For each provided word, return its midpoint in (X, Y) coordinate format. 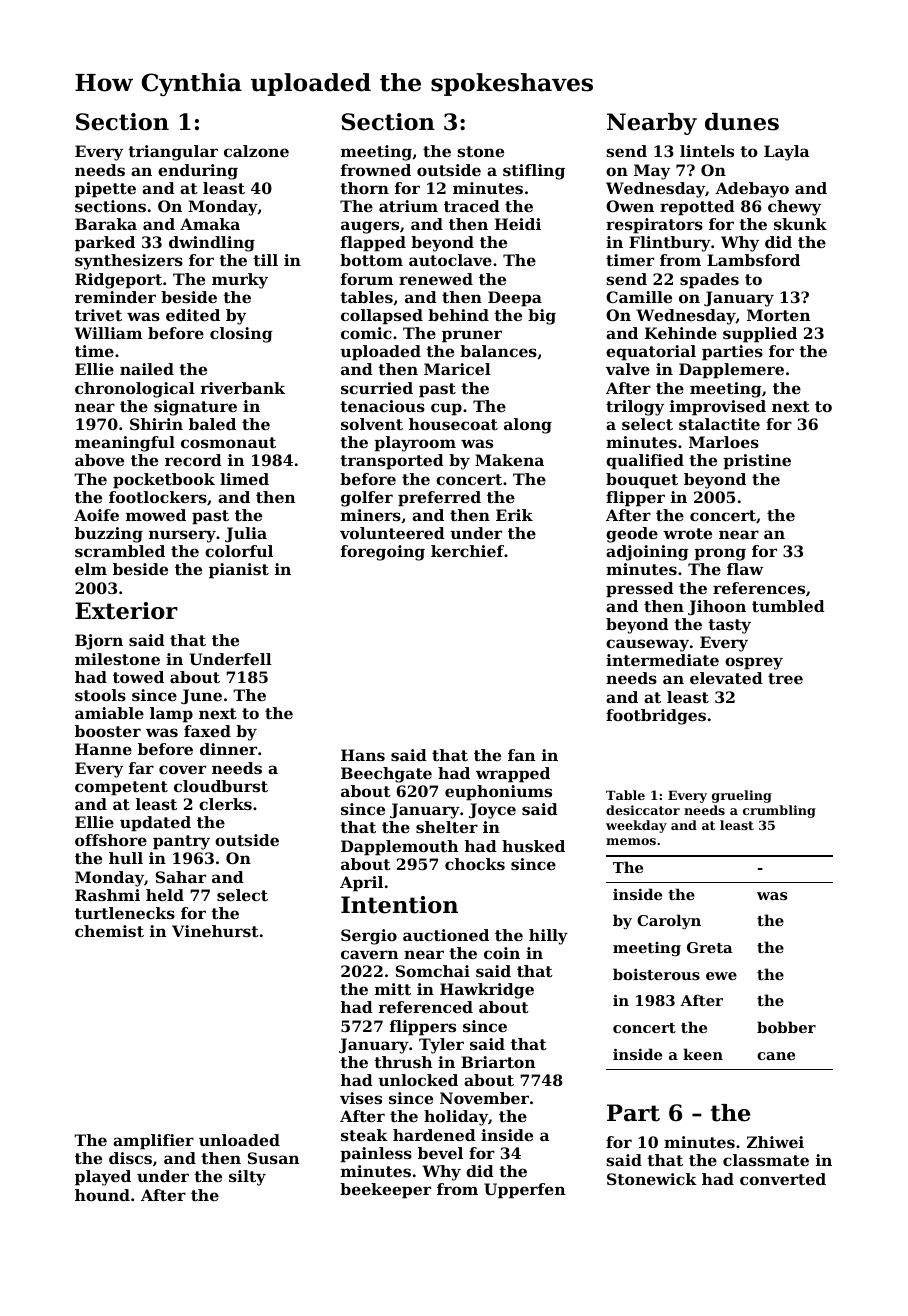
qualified (645, 462)
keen (703, 1054)
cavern (369, 954)
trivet (98, 315)
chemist (109, 931)
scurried (377, 388)
